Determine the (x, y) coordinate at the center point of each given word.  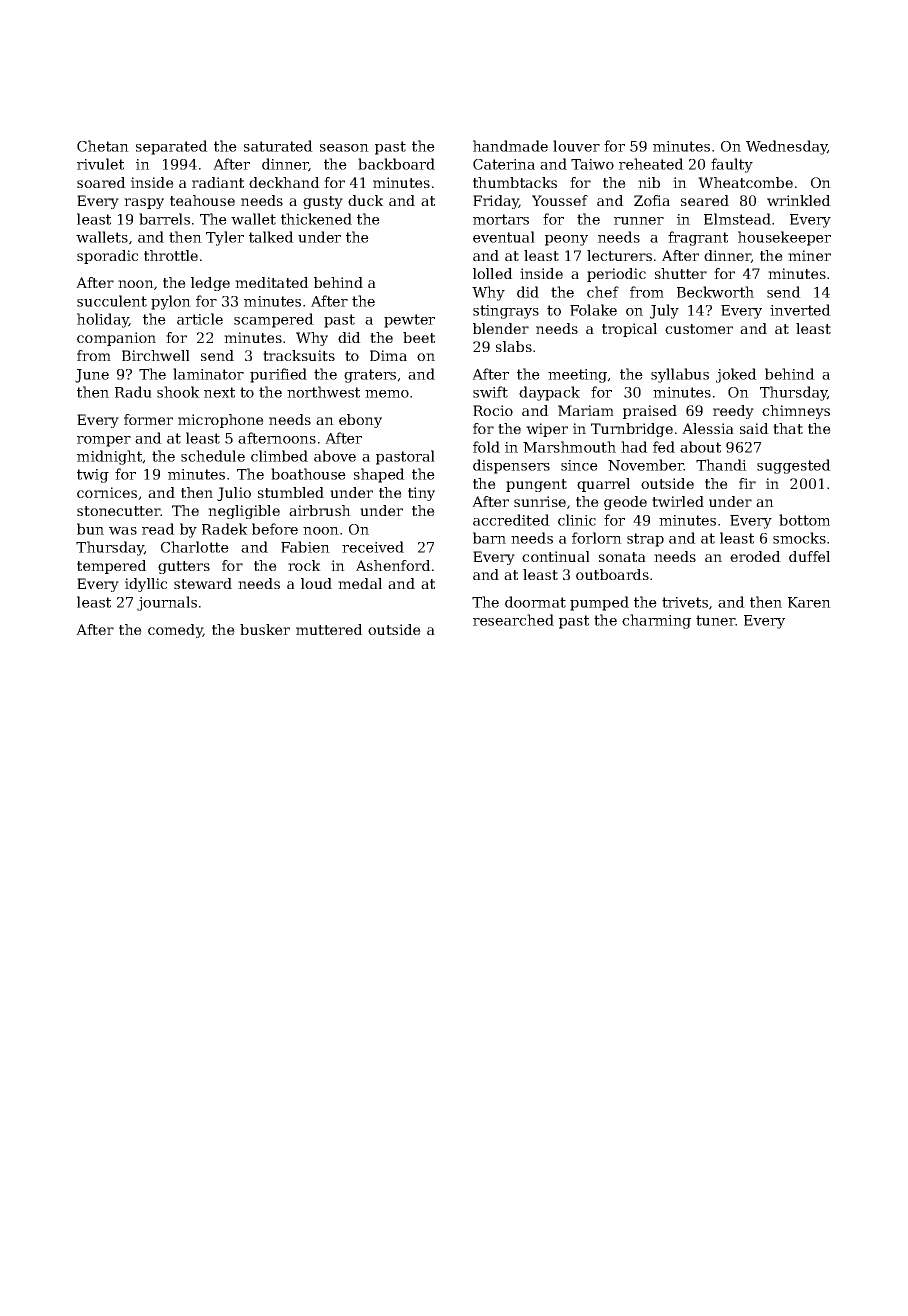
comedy (175, 631)
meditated (272, 282)
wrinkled (799, 200)
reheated (651, 164)
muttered (329, 629)
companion (116, 339)
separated (172, 147)
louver (576, 146)
